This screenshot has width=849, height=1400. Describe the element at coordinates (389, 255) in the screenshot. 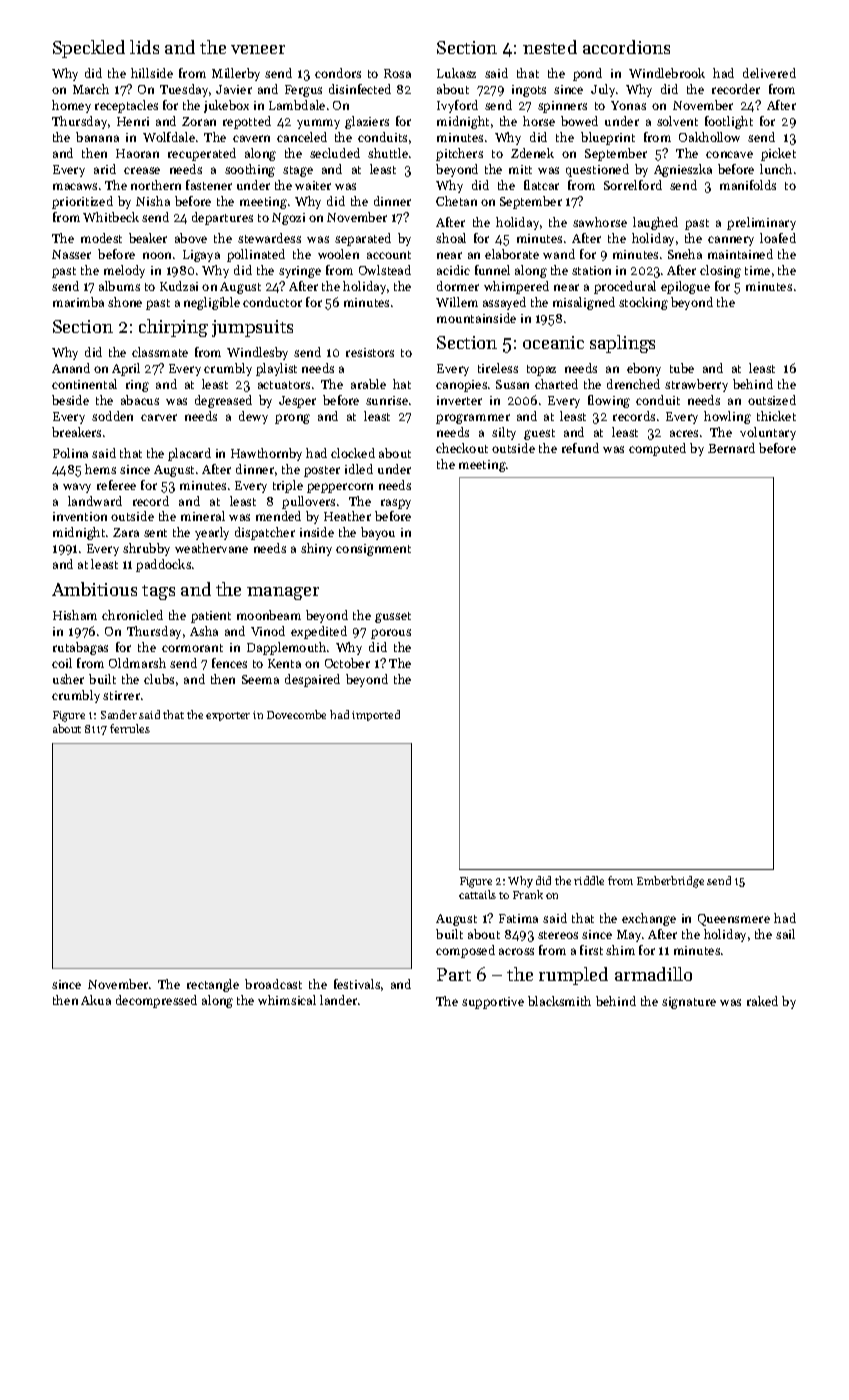

I see `account` at that location.
